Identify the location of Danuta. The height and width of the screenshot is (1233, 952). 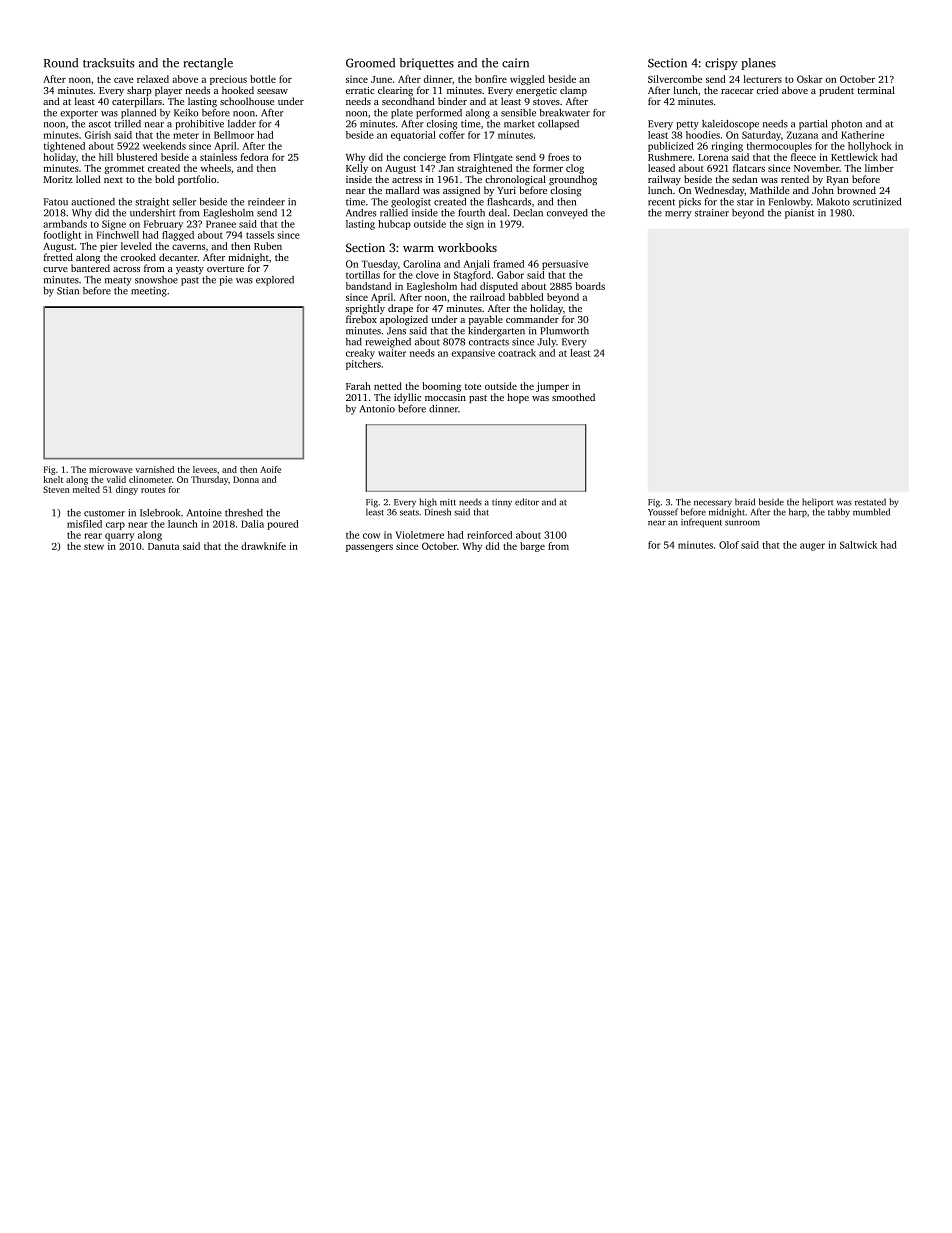
(163, 546).
